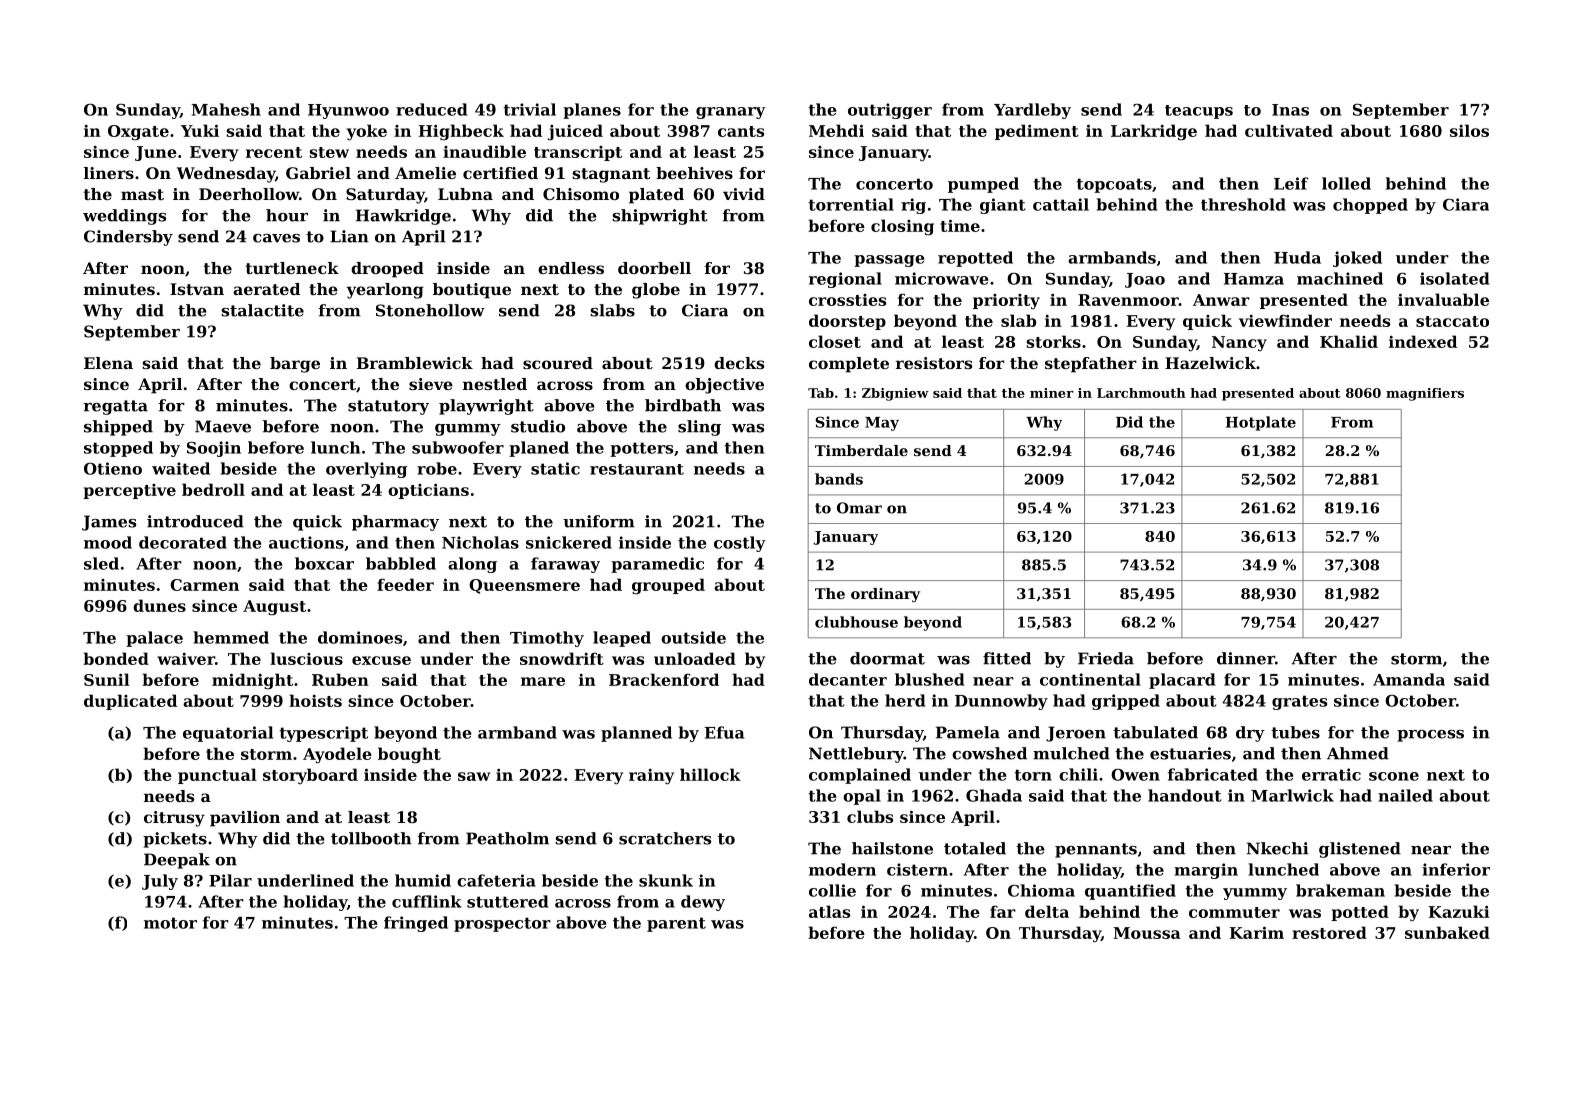 The image size is (1573, 1112). I want to click on hemmed, so click(231, 637).
